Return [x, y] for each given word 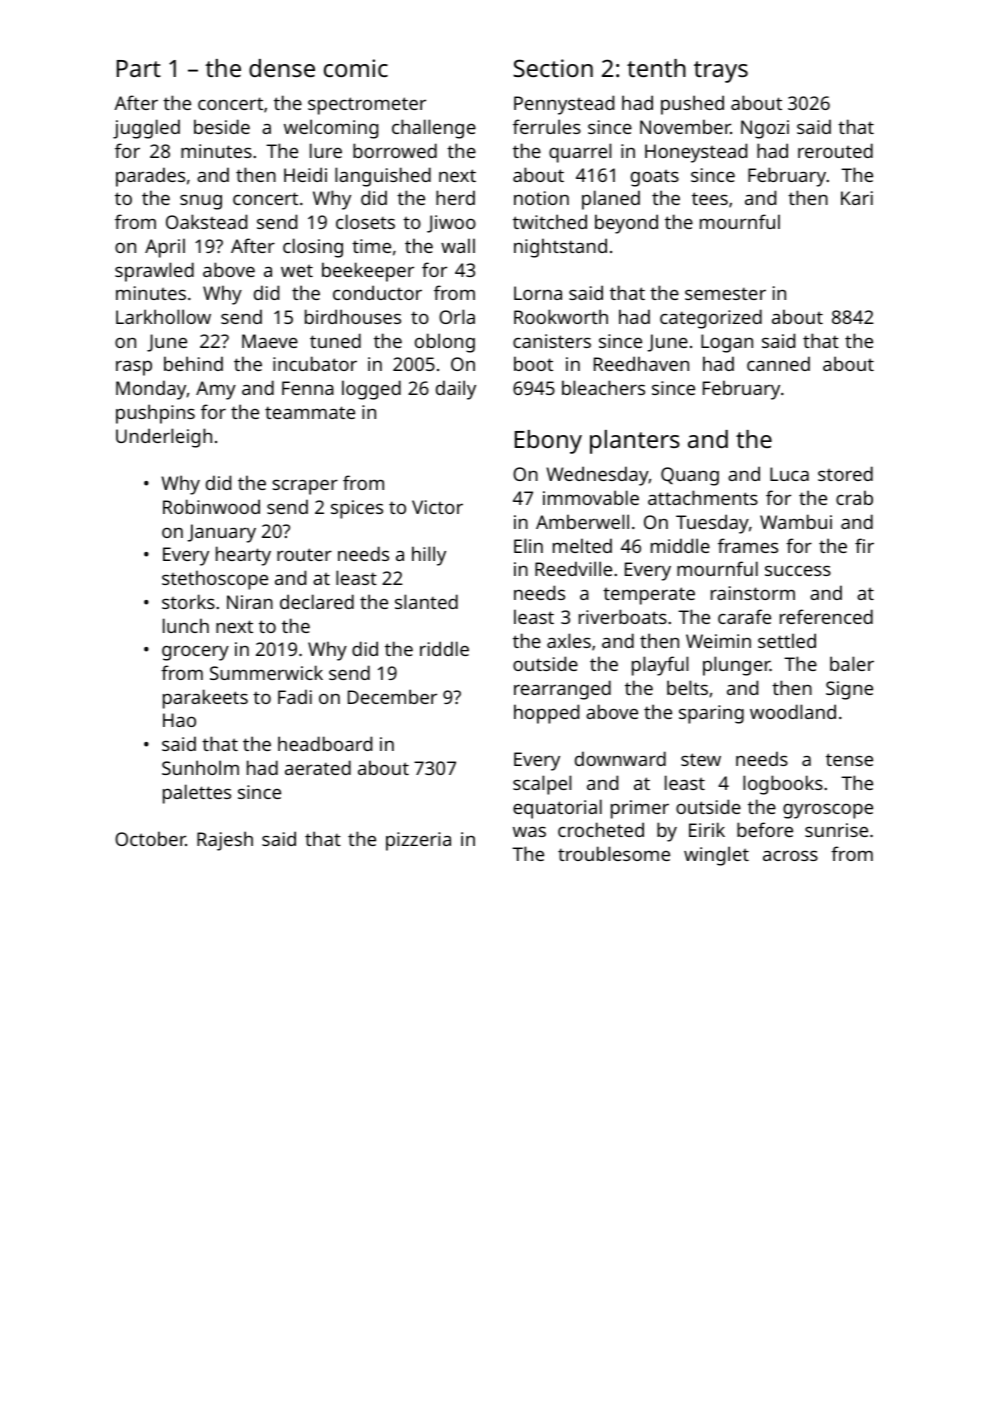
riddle [444, 648]
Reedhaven [641, 363]
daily [456, 390]
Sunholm [200, 767]
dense [282, 68]
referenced [826, 616]
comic [356, 68]
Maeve [270, 341]
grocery [195, 653]
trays [721, 72]
